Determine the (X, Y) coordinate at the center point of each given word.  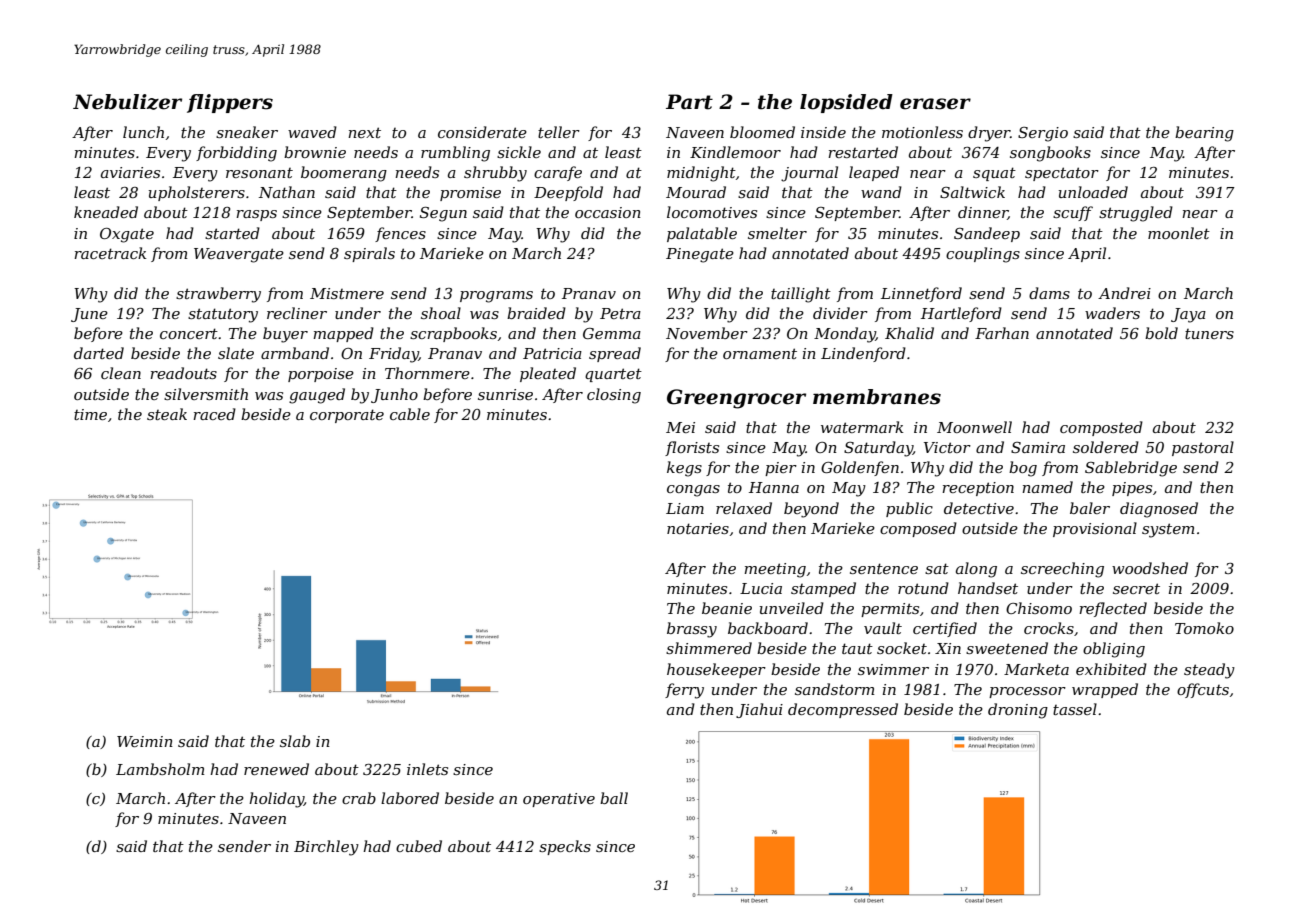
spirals (369, 254)
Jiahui (759, 710)
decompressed (843, 710)
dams (1049, 293)
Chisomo (1039, 608)
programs (496, 297)
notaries (698, 528)
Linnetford (921, 294)
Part (689, 102)
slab (295, 741)
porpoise (321, 375)
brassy (692, 630)
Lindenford (863, 354)
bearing (1204, 134)
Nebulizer (127, 102)
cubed (419, 846)
